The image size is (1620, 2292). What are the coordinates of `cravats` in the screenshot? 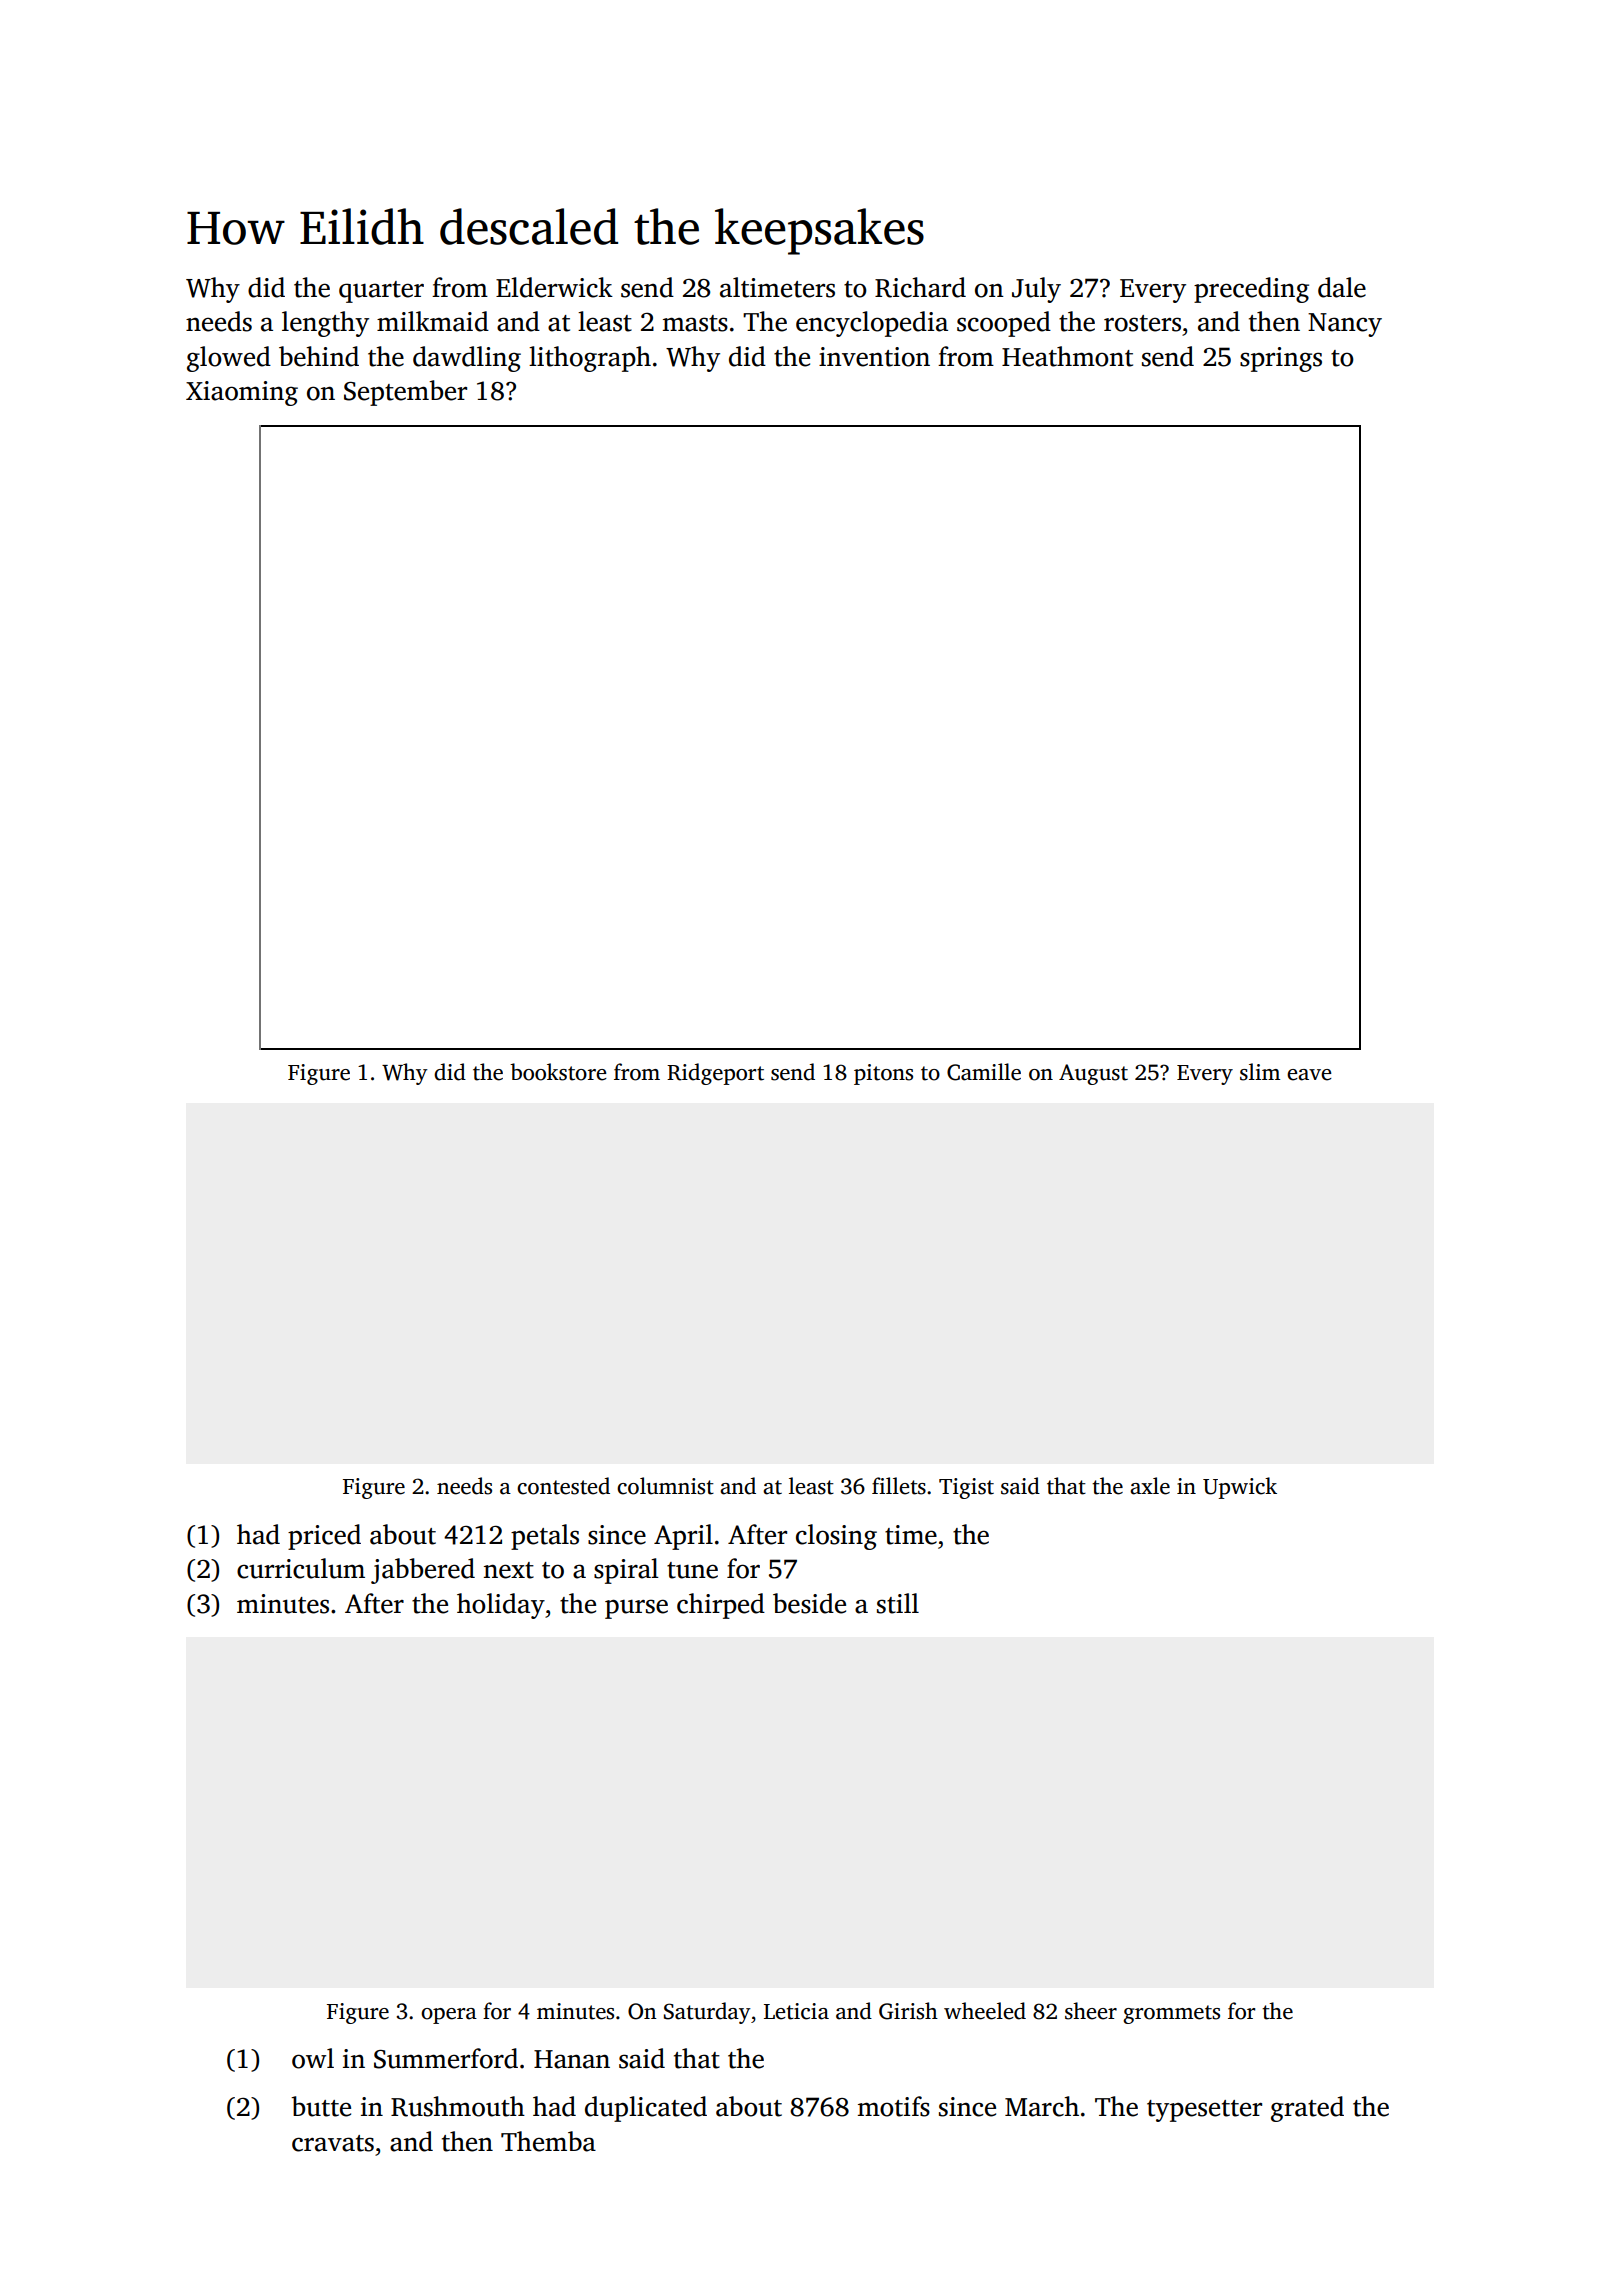 It's located at (333, 2143).
